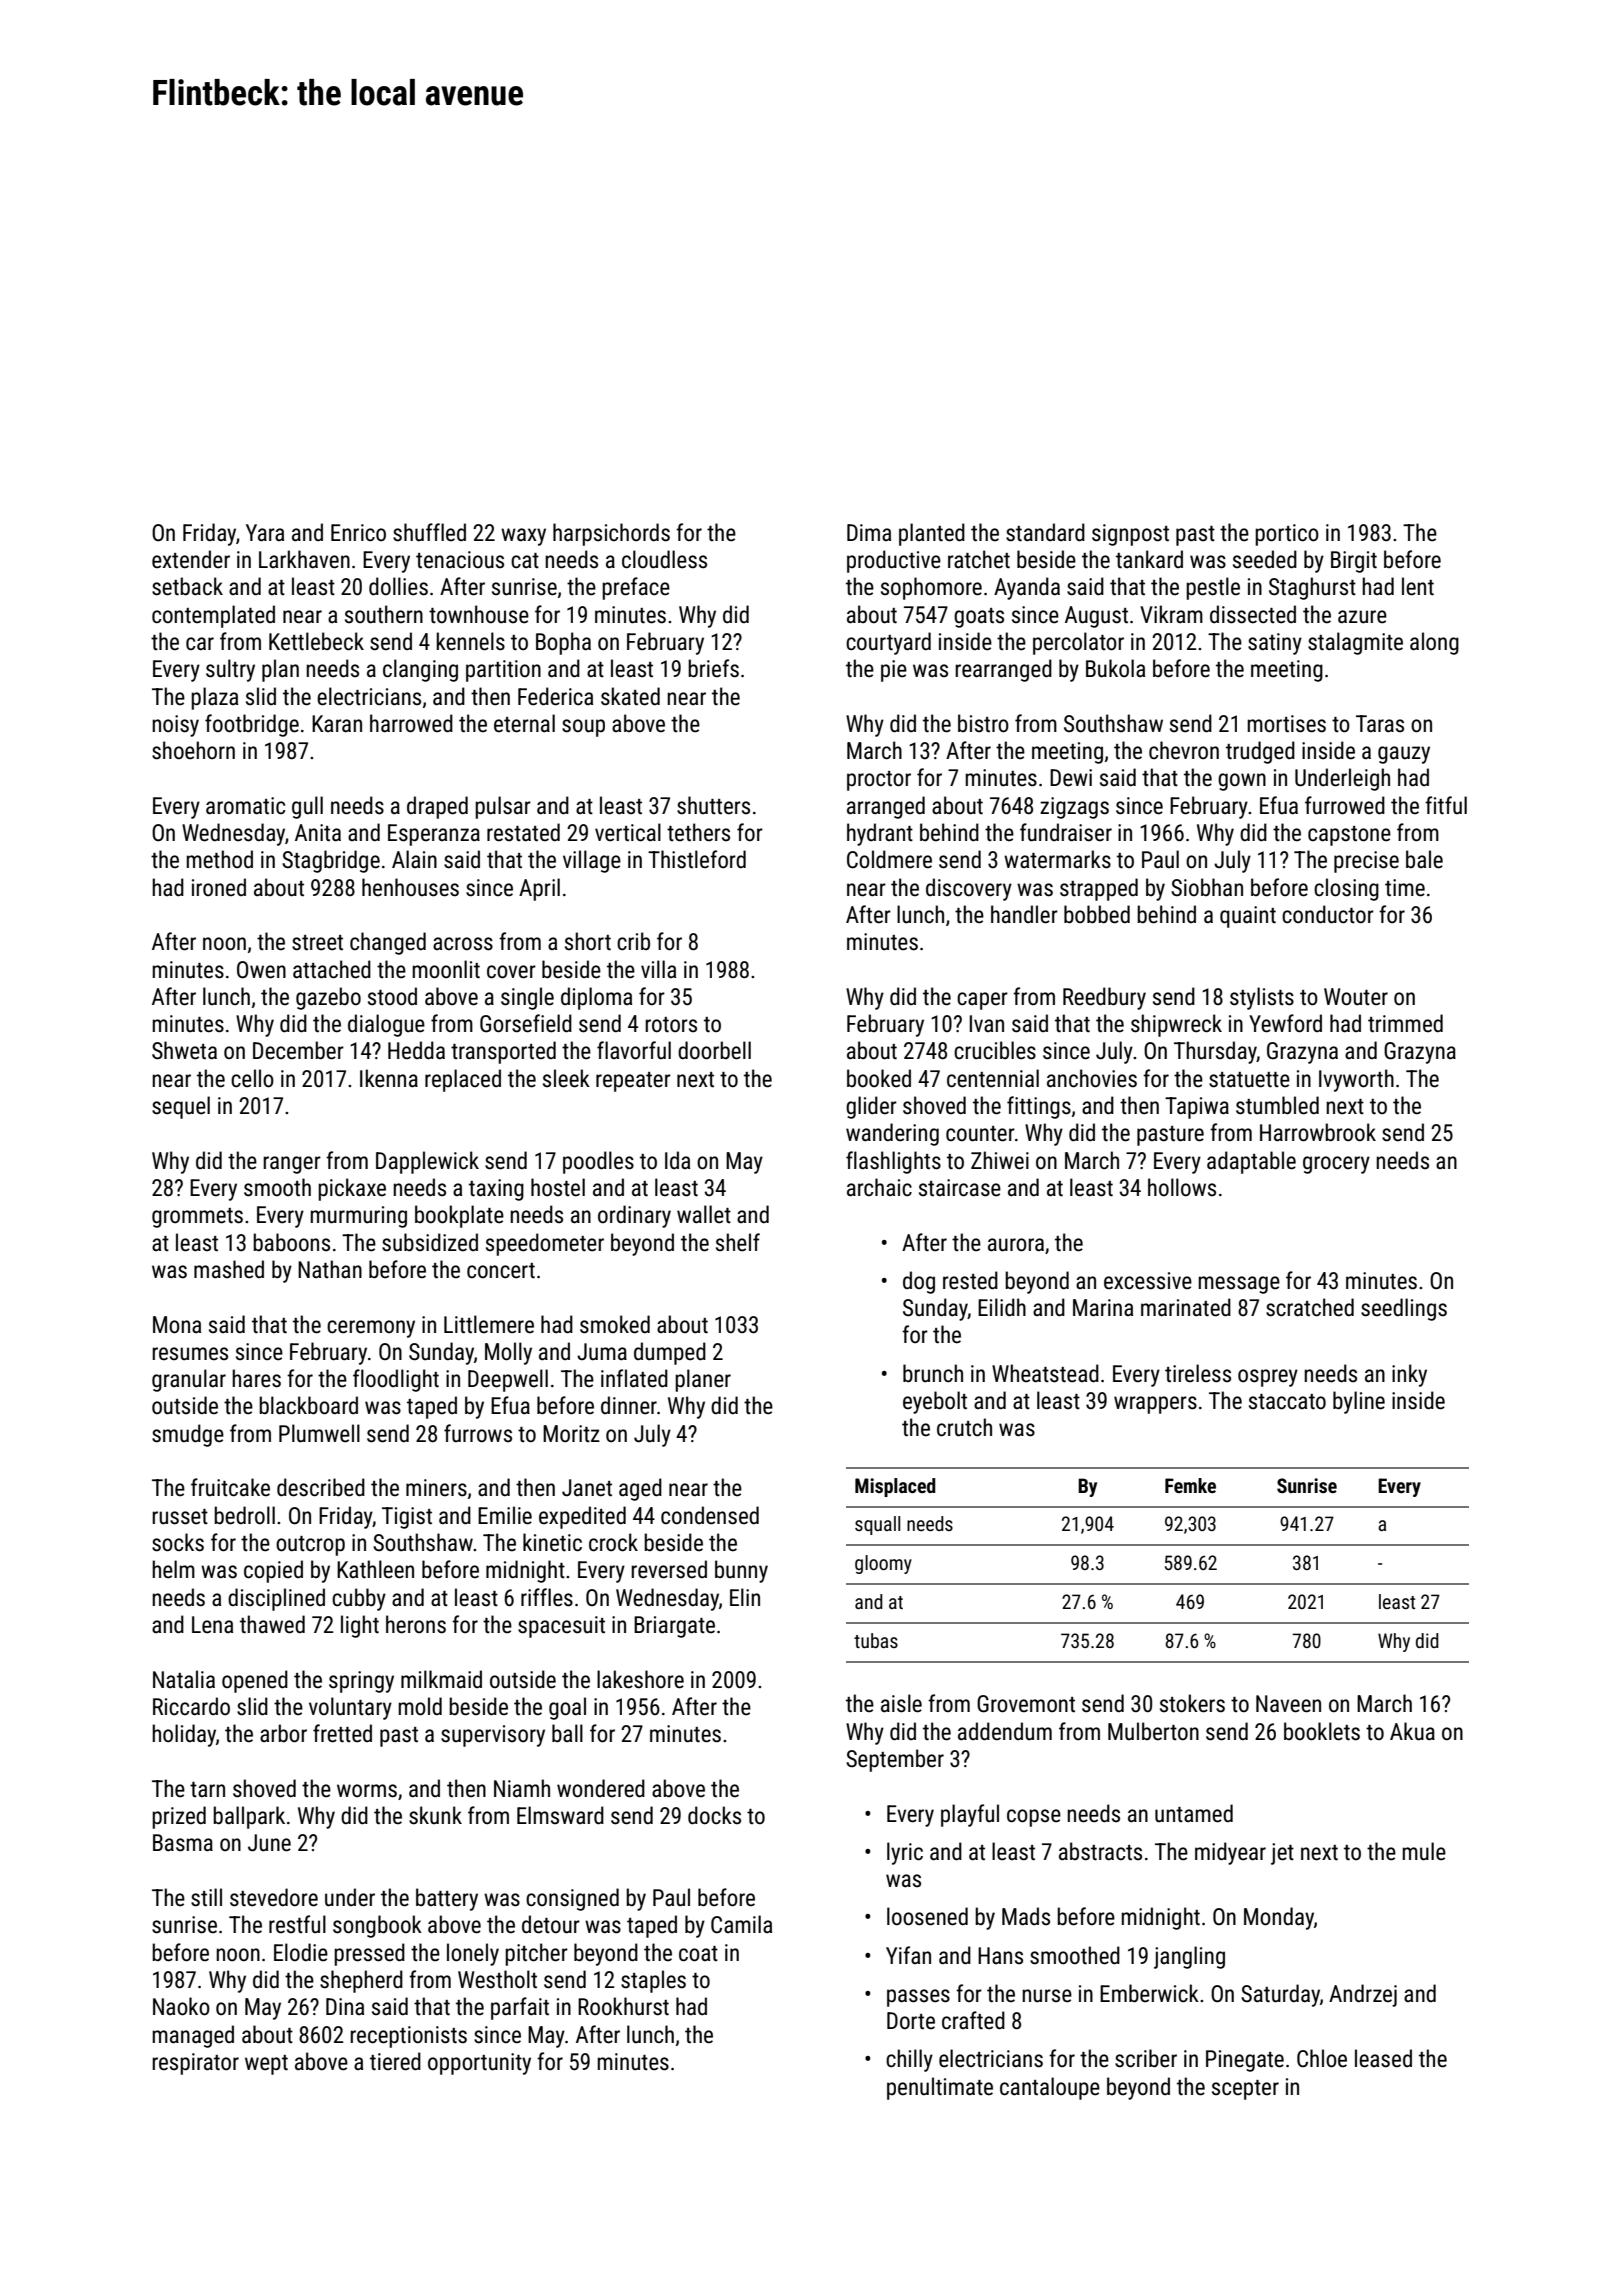  Describe the element at coordinates (1190, 1485) in the image. I see `Femke` at that location.
